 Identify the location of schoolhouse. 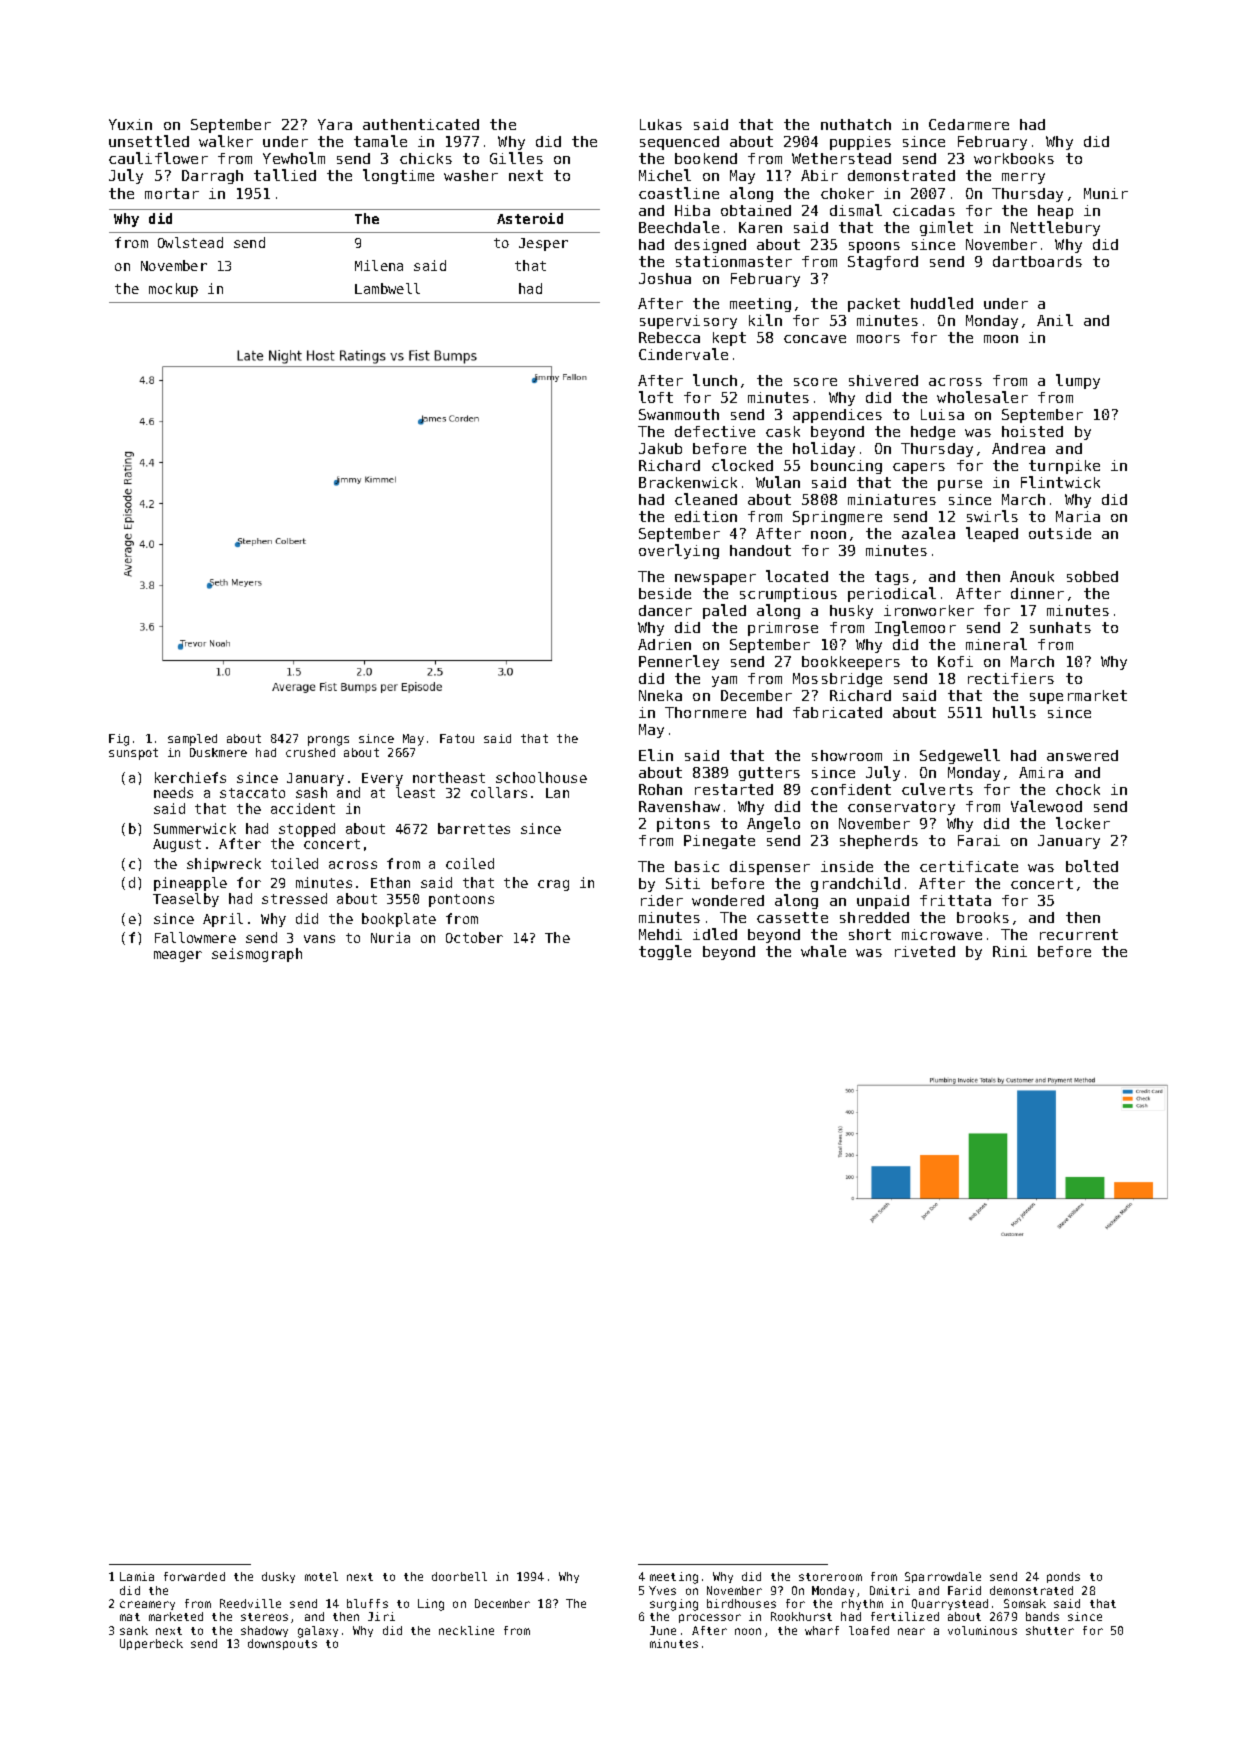
(541, 777).
